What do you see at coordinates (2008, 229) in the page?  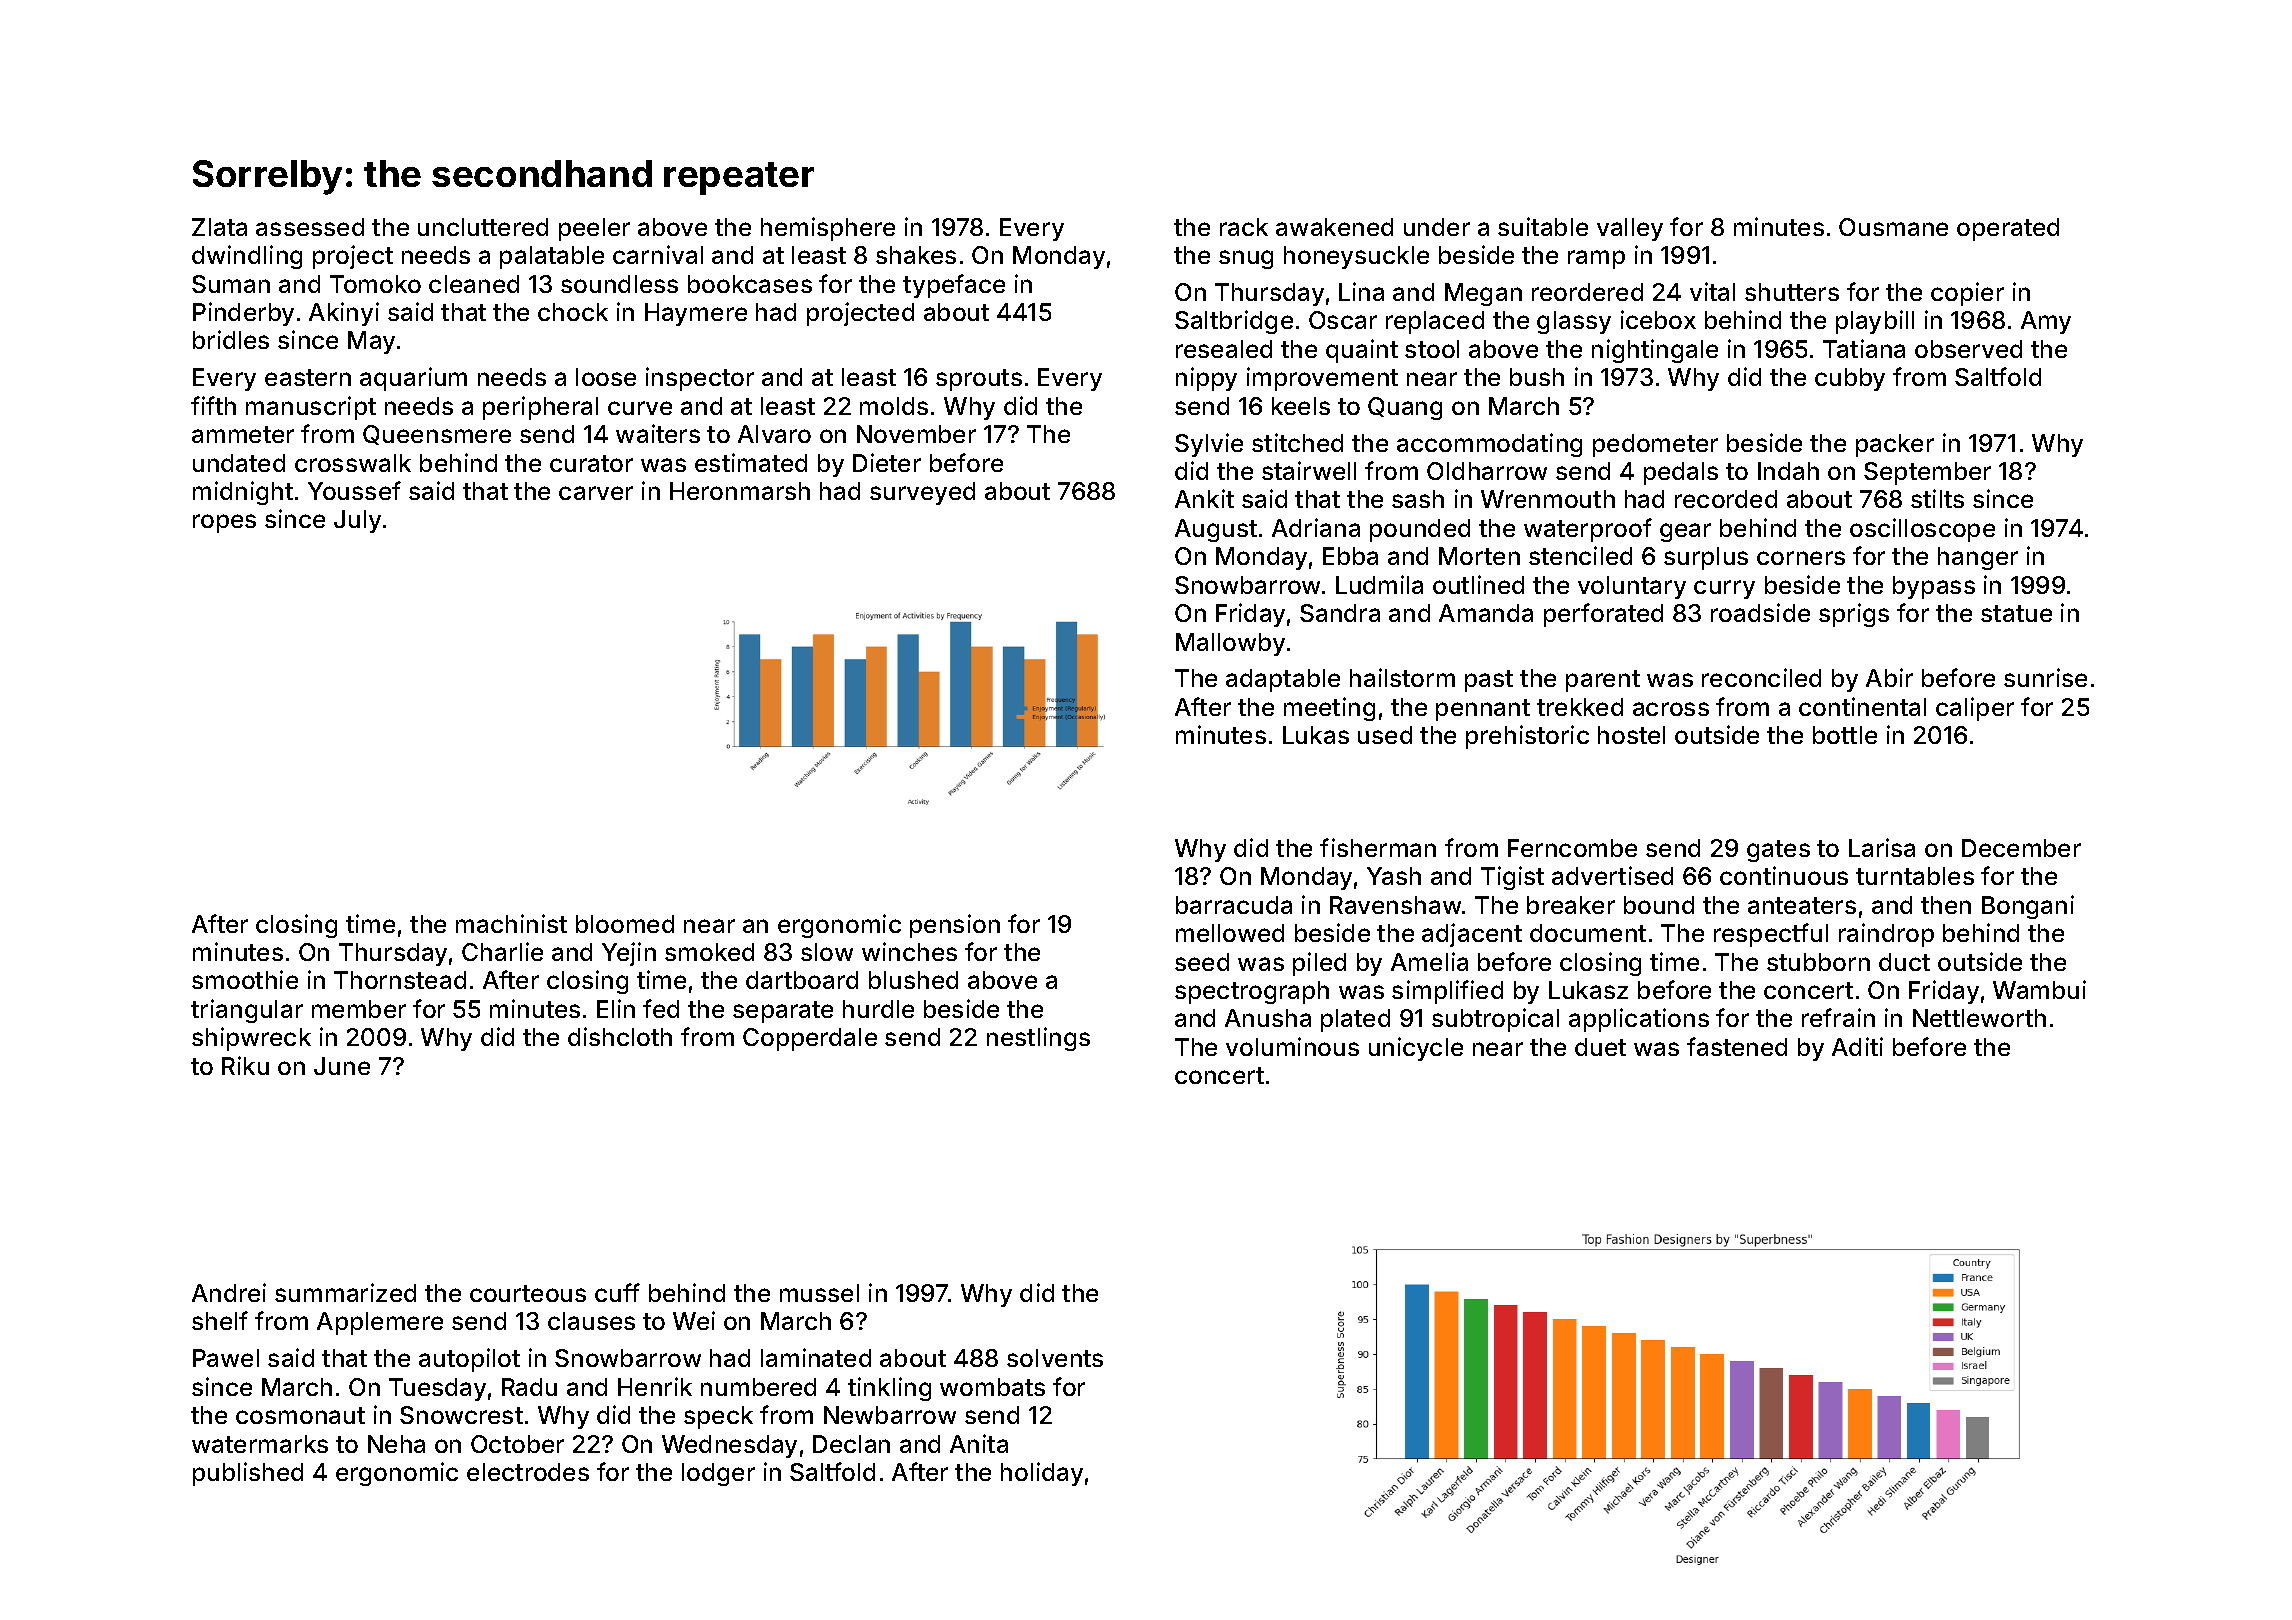 I see `operated` at bounding box center [2008, 229].
